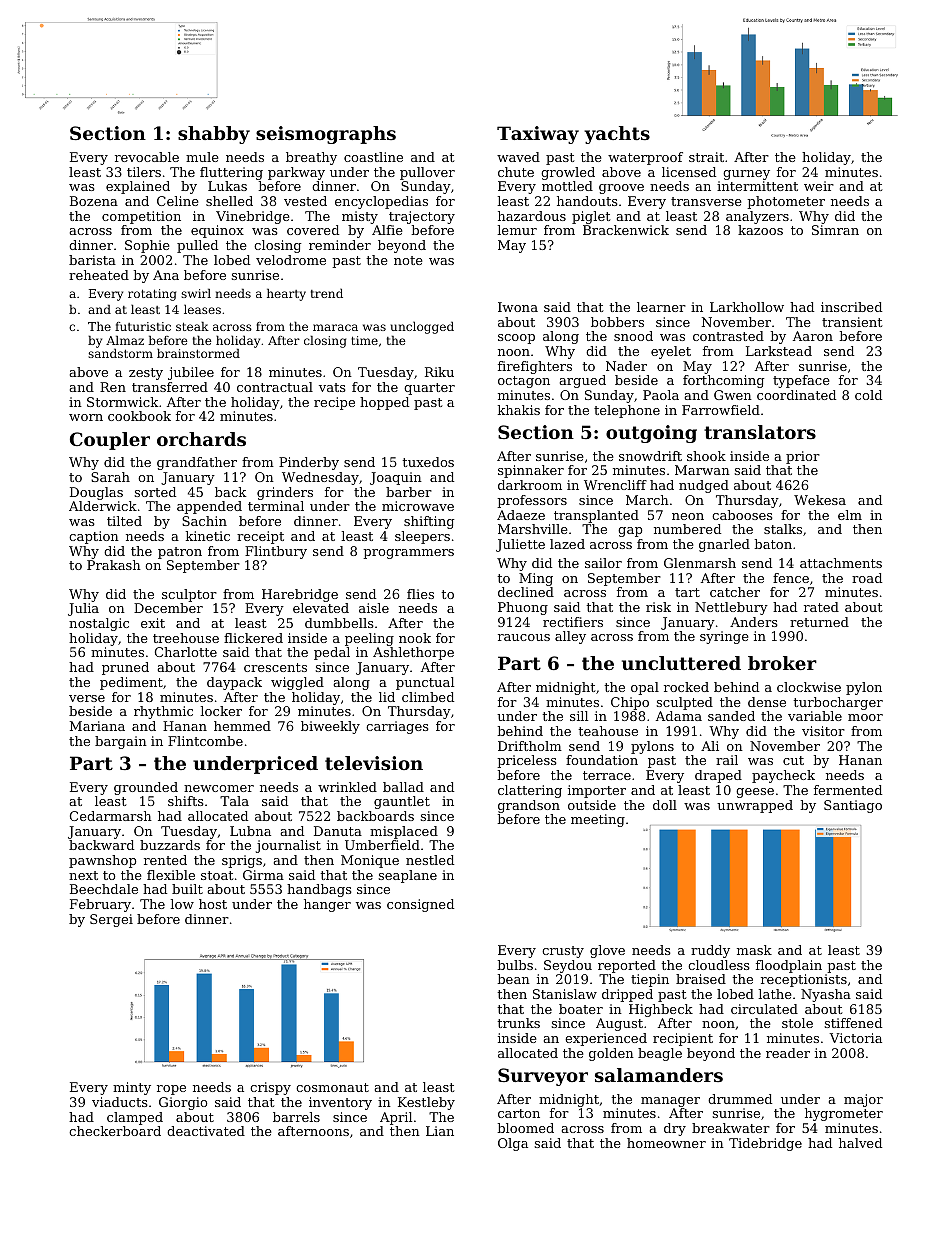 This page has height=1233, width=952. What do you see at coordinates (296, 173) in the page?
I see `parkway` at bounding box center [296, 173].
